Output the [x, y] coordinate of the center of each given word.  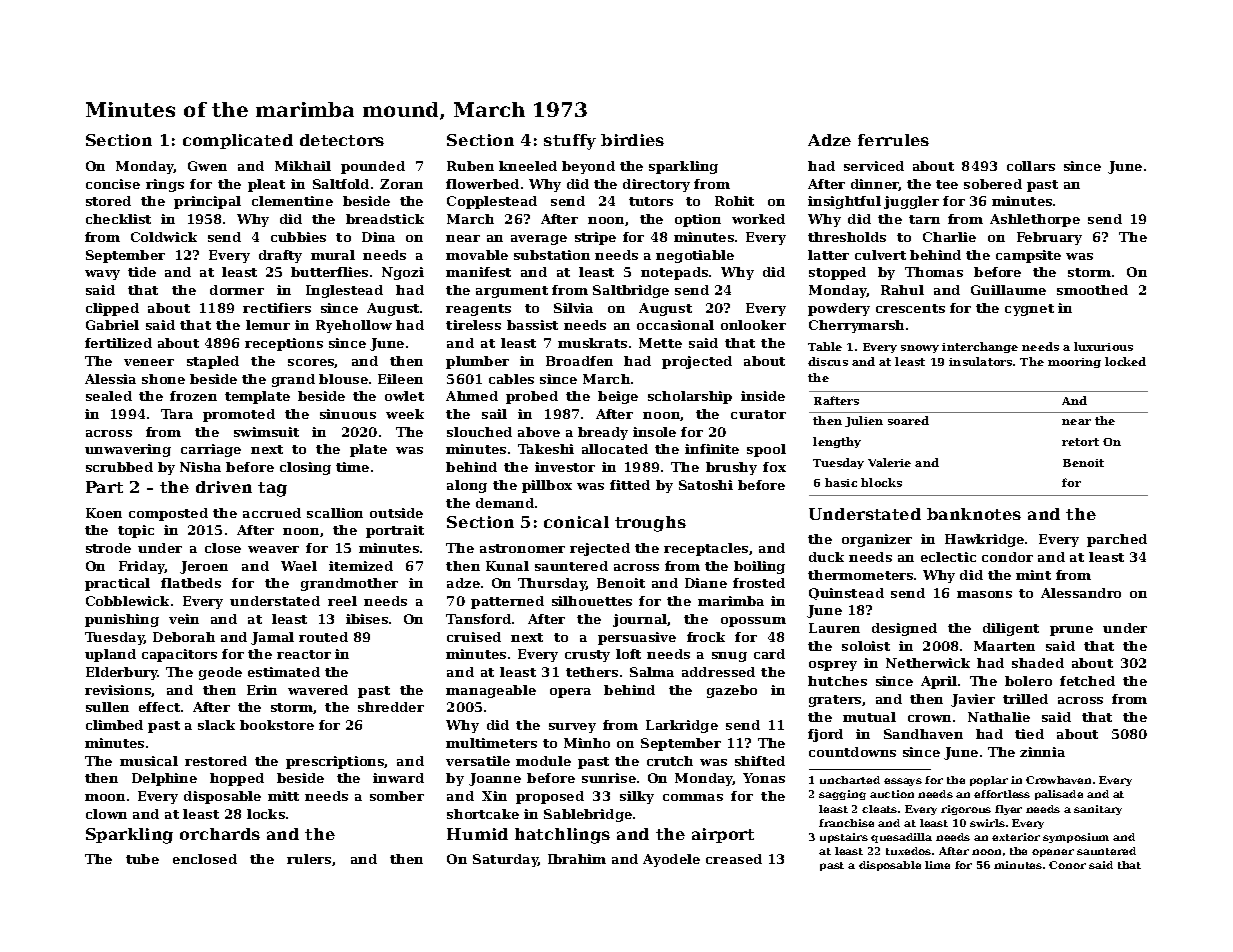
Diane [706, 583]
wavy [102, 275]
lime [937, 865]
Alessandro [1081, 593]
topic [136, 531]
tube [142, 859]
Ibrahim [577, 859]
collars [1031, 166]
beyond [588, 167]
